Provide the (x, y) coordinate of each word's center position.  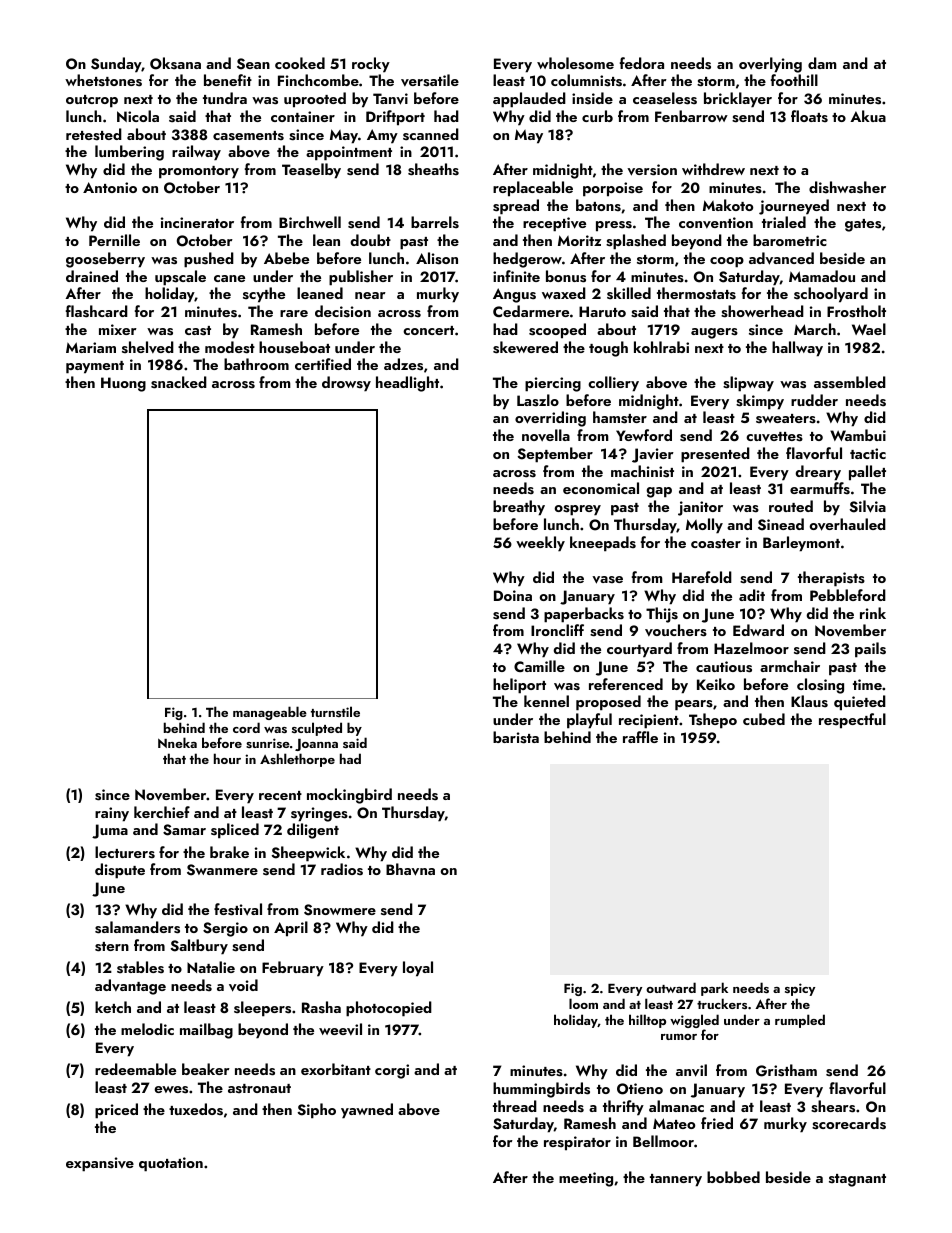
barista (516, 737)
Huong (123, 384)
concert (428, 330)
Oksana (175, 63)
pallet (867, 473)
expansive (100, 1164)
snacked (179, 382)
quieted (860, 703)
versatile (430, 80)
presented (715, 455)
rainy (112, 814)
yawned (367, 1111)
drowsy (346, 384)
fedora (642, 63)
